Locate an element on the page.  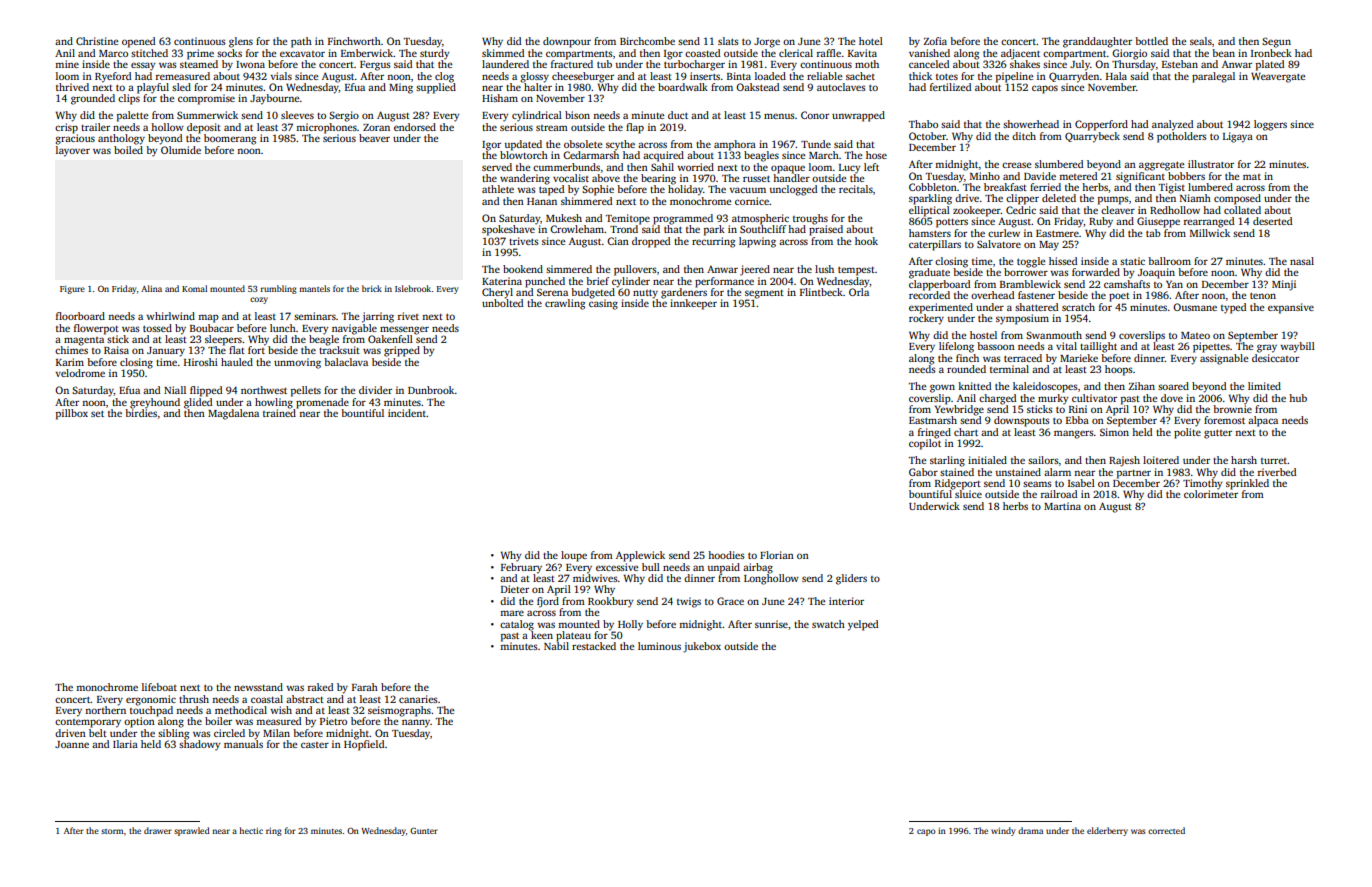
praised is located at coordinates (826, 230).
